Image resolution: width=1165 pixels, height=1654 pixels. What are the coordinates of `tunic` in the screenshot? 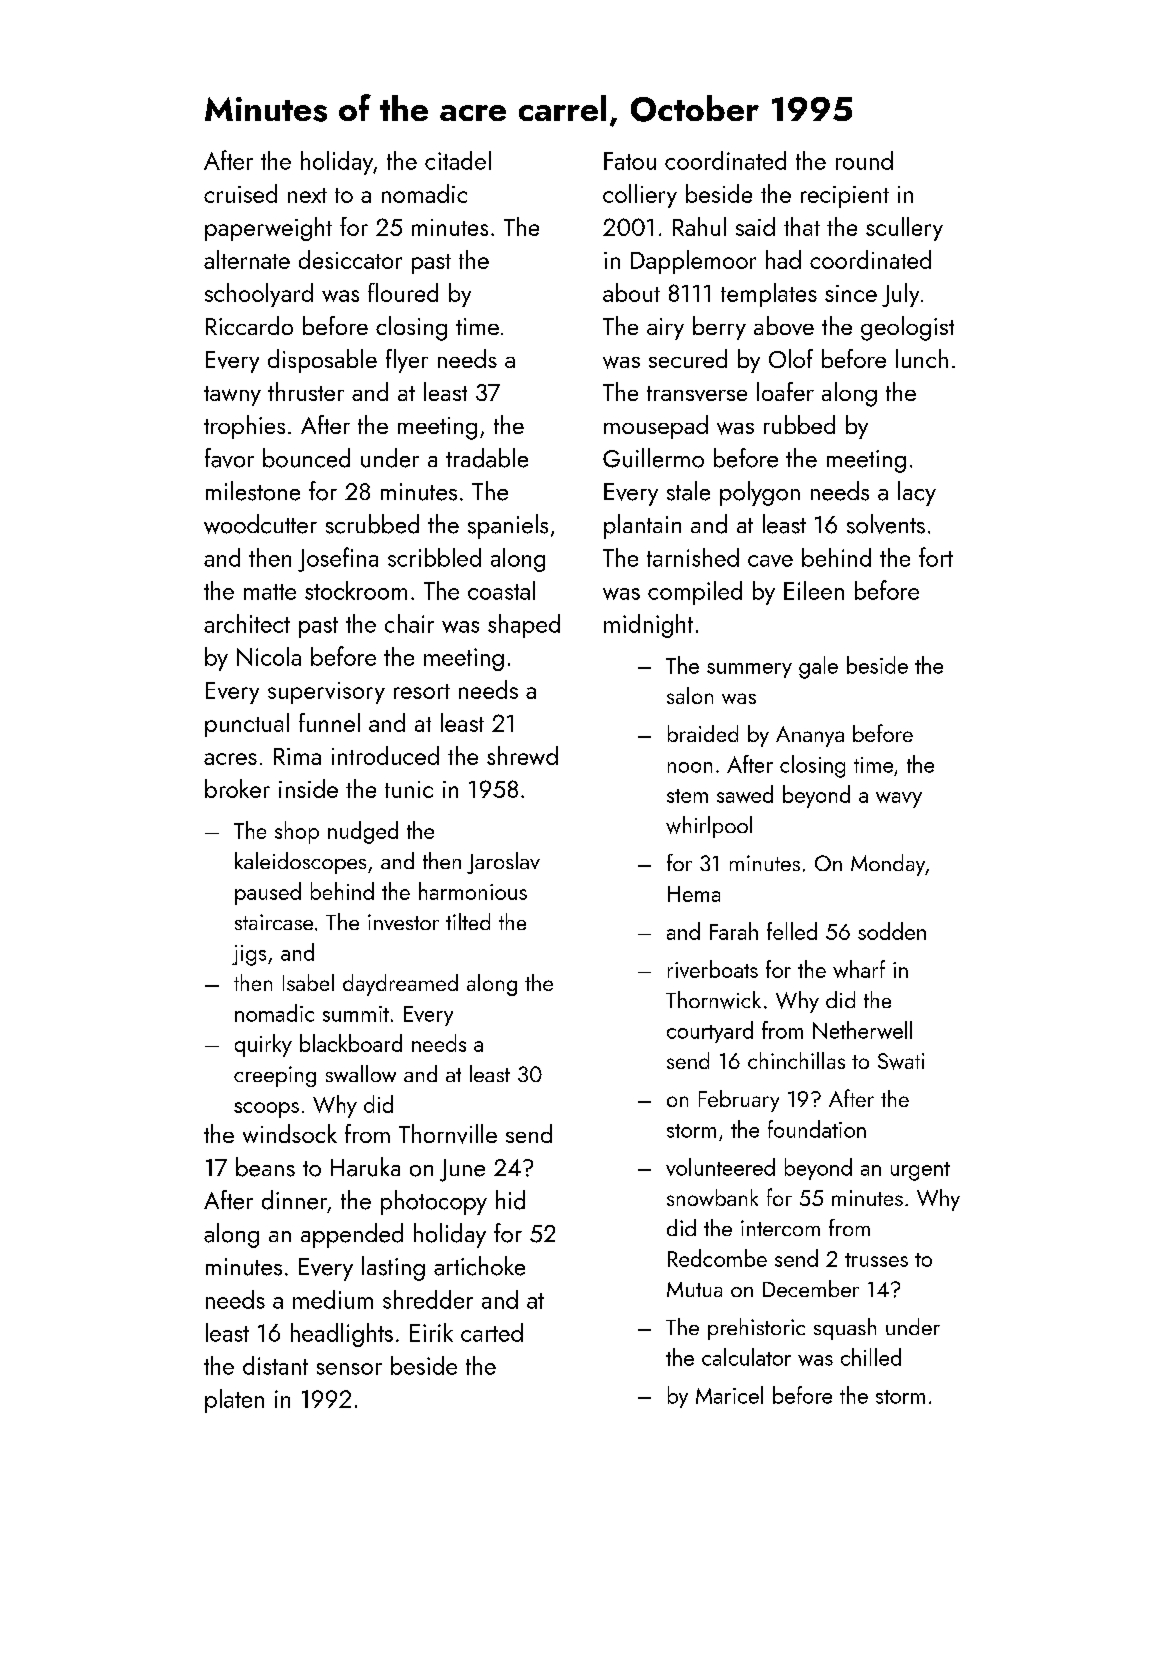 It's located at (409, 789).
